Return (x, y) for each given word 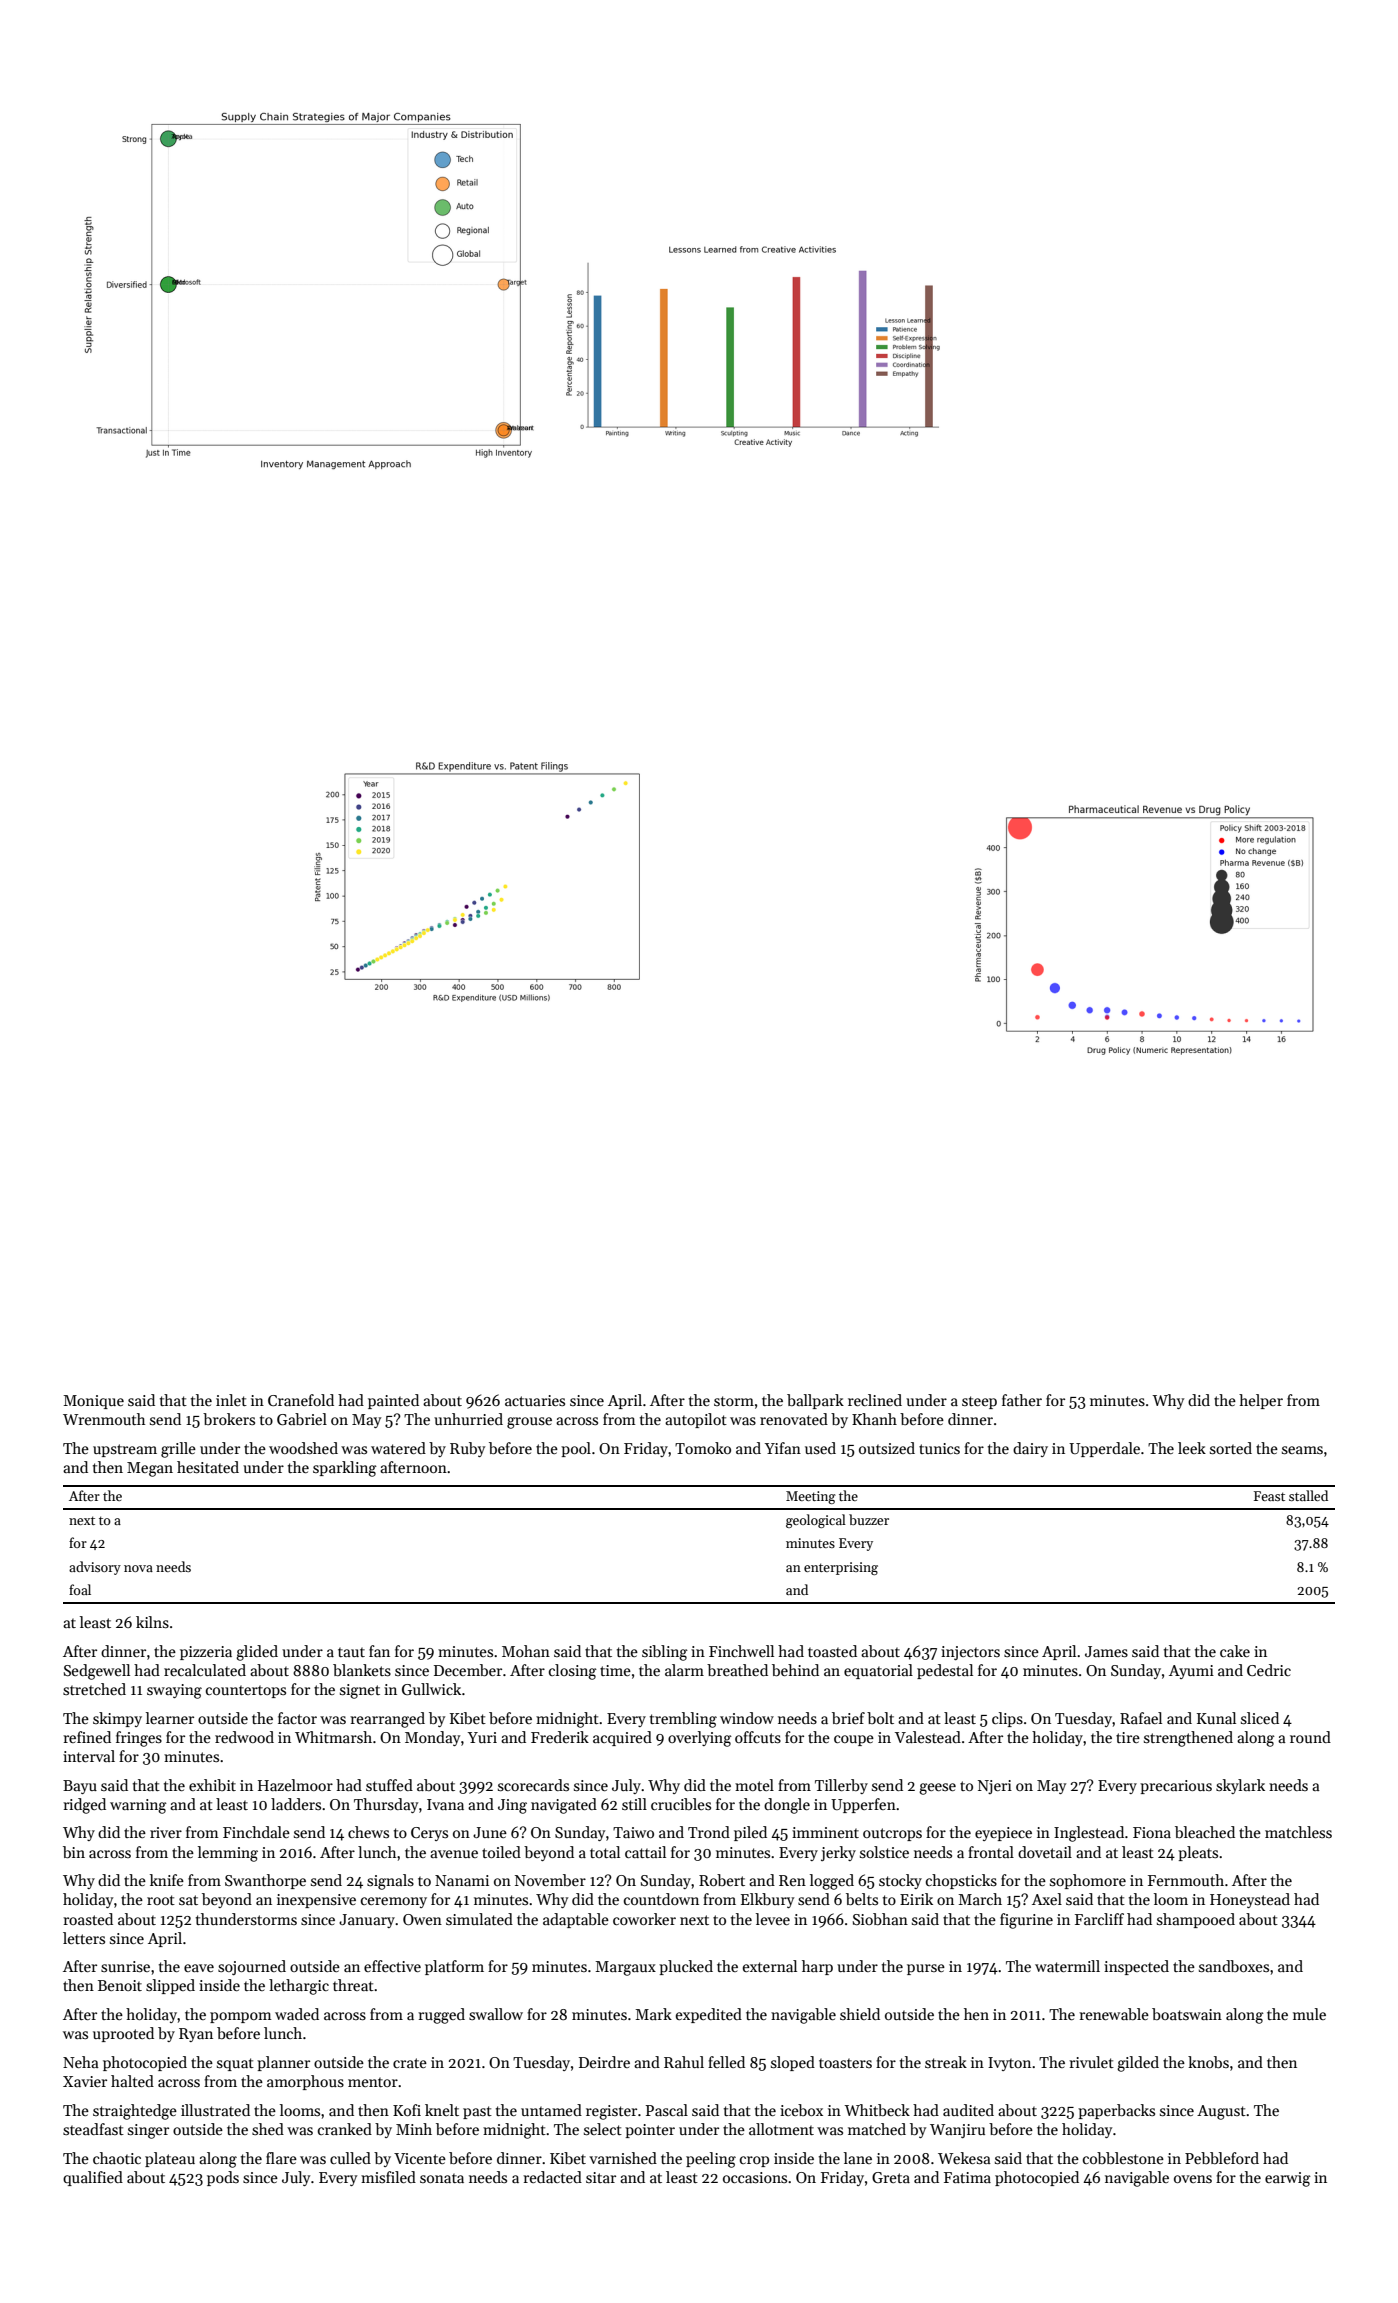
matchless (1298, 1832)
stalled (1308, 1495)
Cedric (1269, 1670)
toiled (501, 1852)
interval (89, 1756)
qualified (93, 2178)
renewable (1114, 2014)
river (166, 1832)
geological (816, 1521)
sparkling (345, 1469)
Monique (93, 1402)
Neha (81, 2062)
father (1022, 1400)
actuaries (535, 1400)
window (747, 1718)
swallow (496, 2014)
